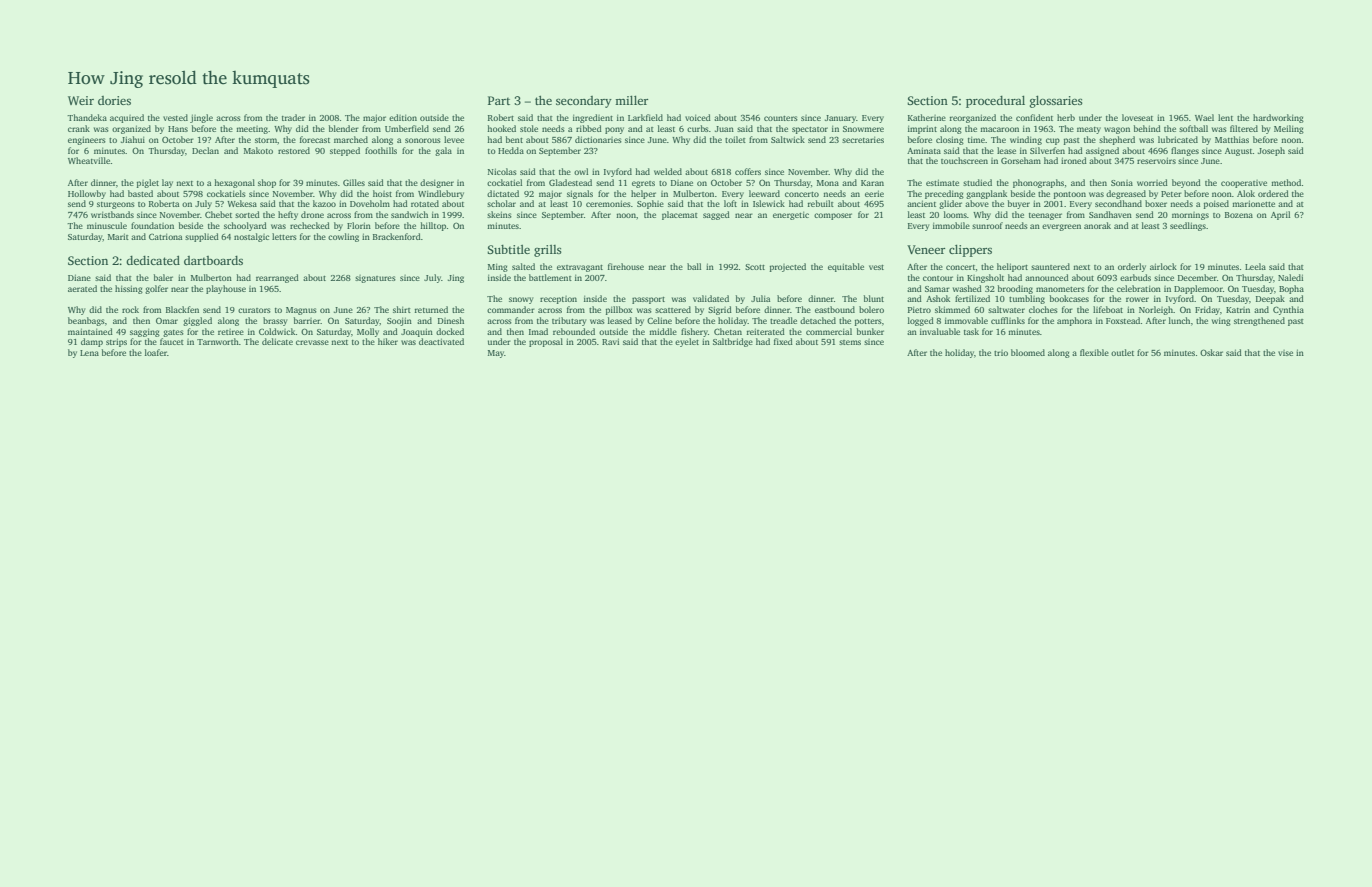 This page has height=887, width=1372. What do you see at coordinates (112, 214) in the page?
I see `wristbands` at bounding box center [112, 214].
